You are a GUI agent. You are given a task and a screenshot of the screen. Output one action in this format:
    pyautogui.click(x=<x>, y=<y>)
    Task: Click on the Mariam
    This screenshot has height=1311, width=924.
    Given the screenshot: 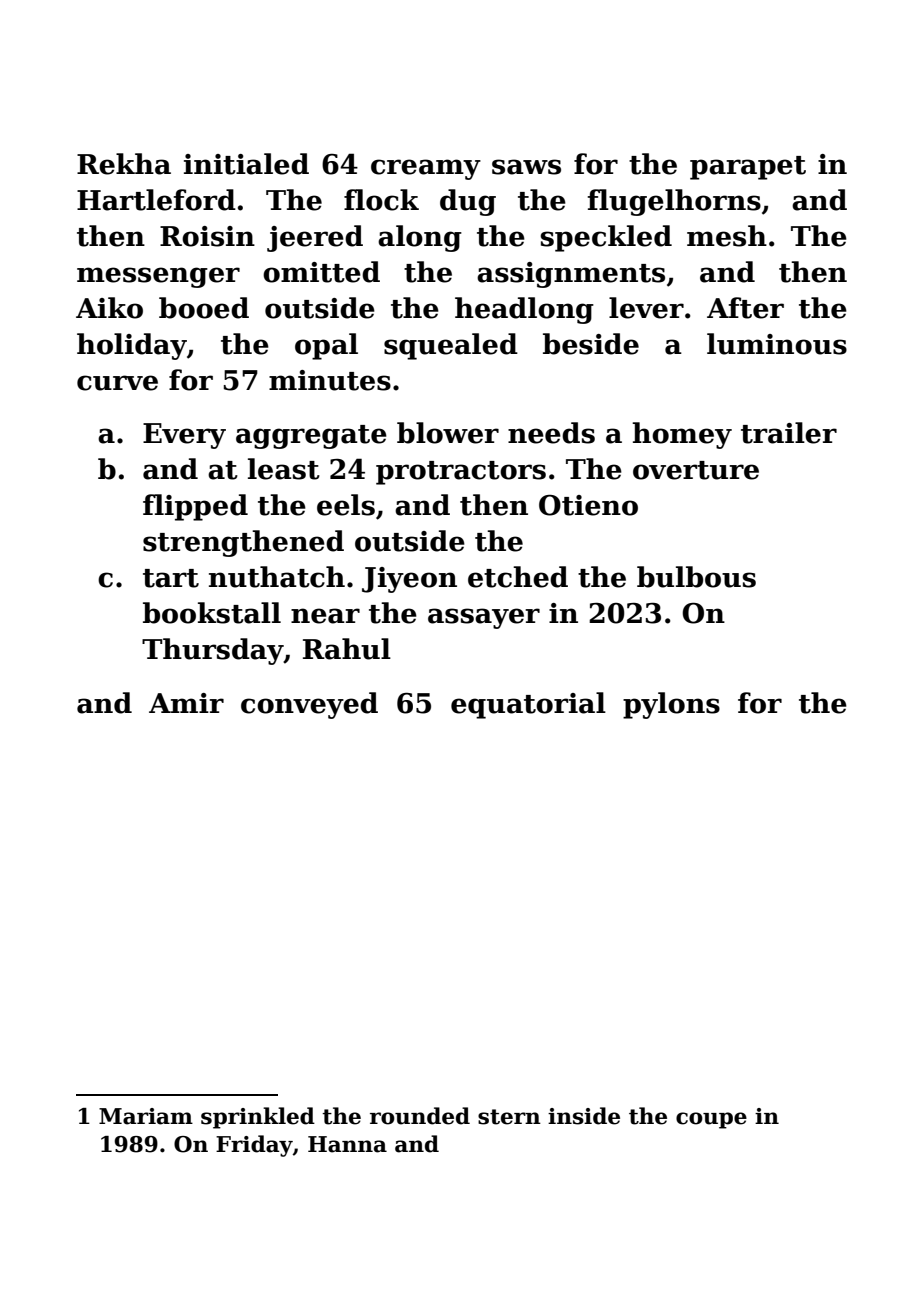 What is the action you would take?
    pyautogui.click(x=146, y=1116)
